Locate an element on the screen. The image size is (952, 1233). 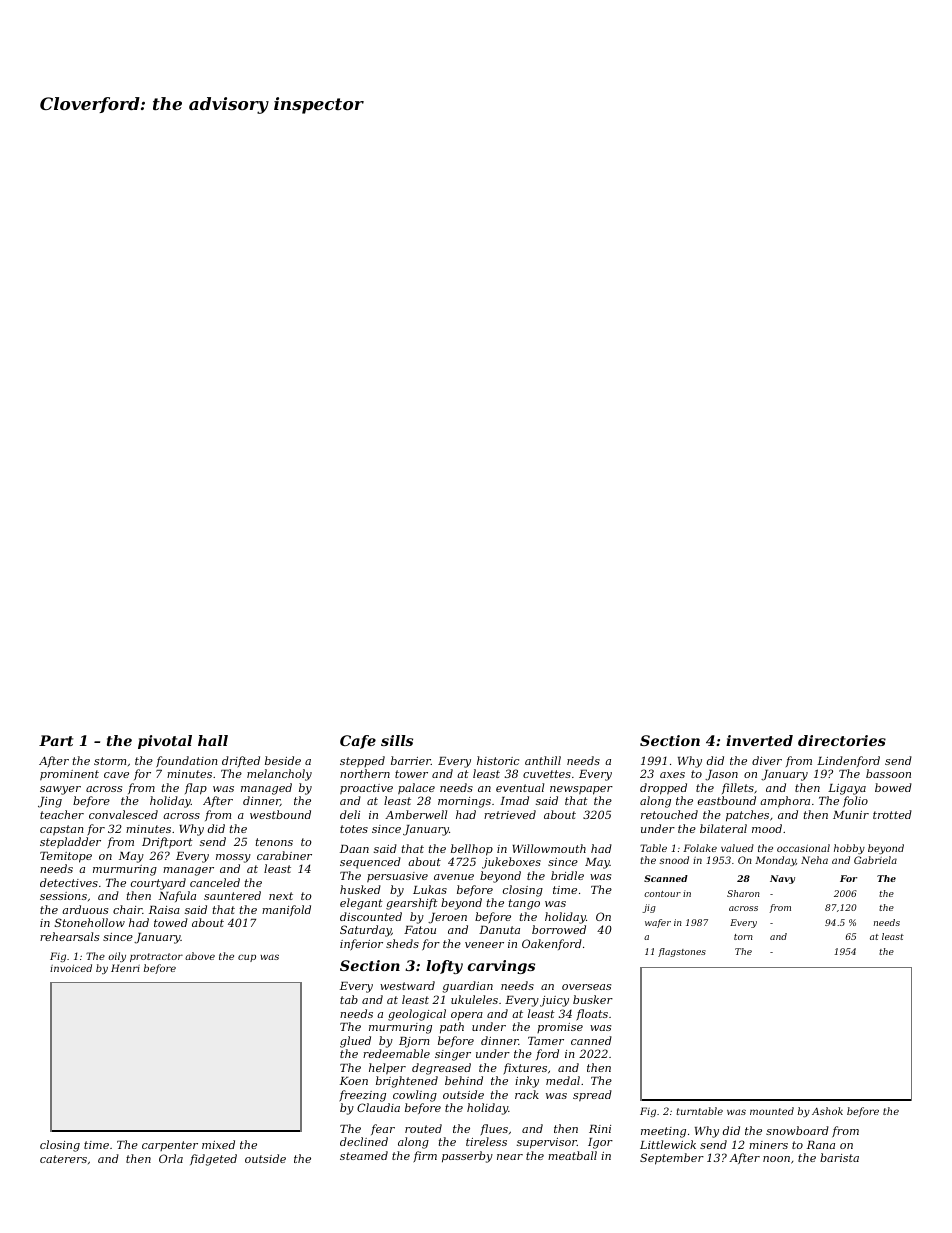
guardian is located at coordinates (468, 987).
